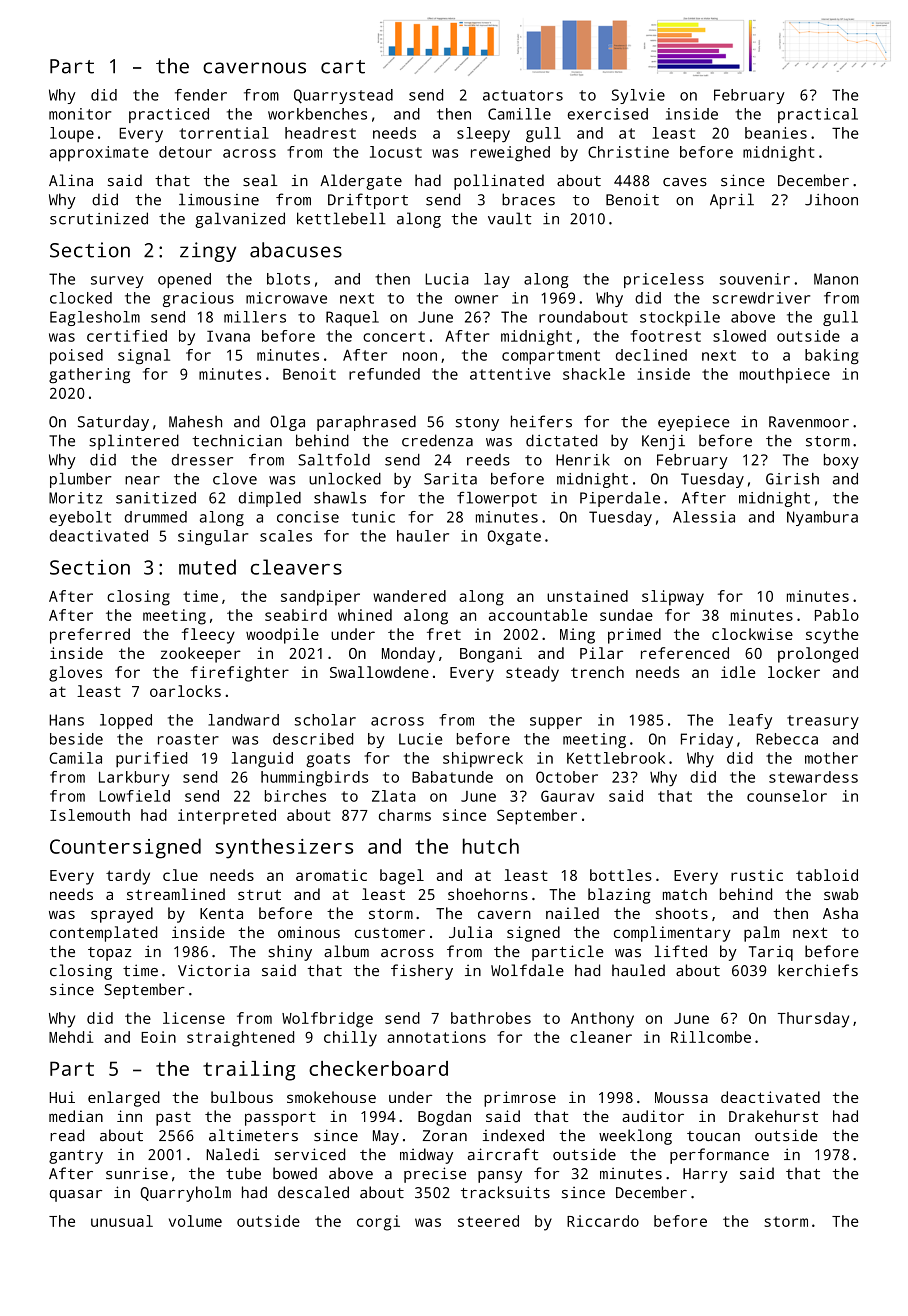  I want to click on Lowfield, so click(134, 796).
